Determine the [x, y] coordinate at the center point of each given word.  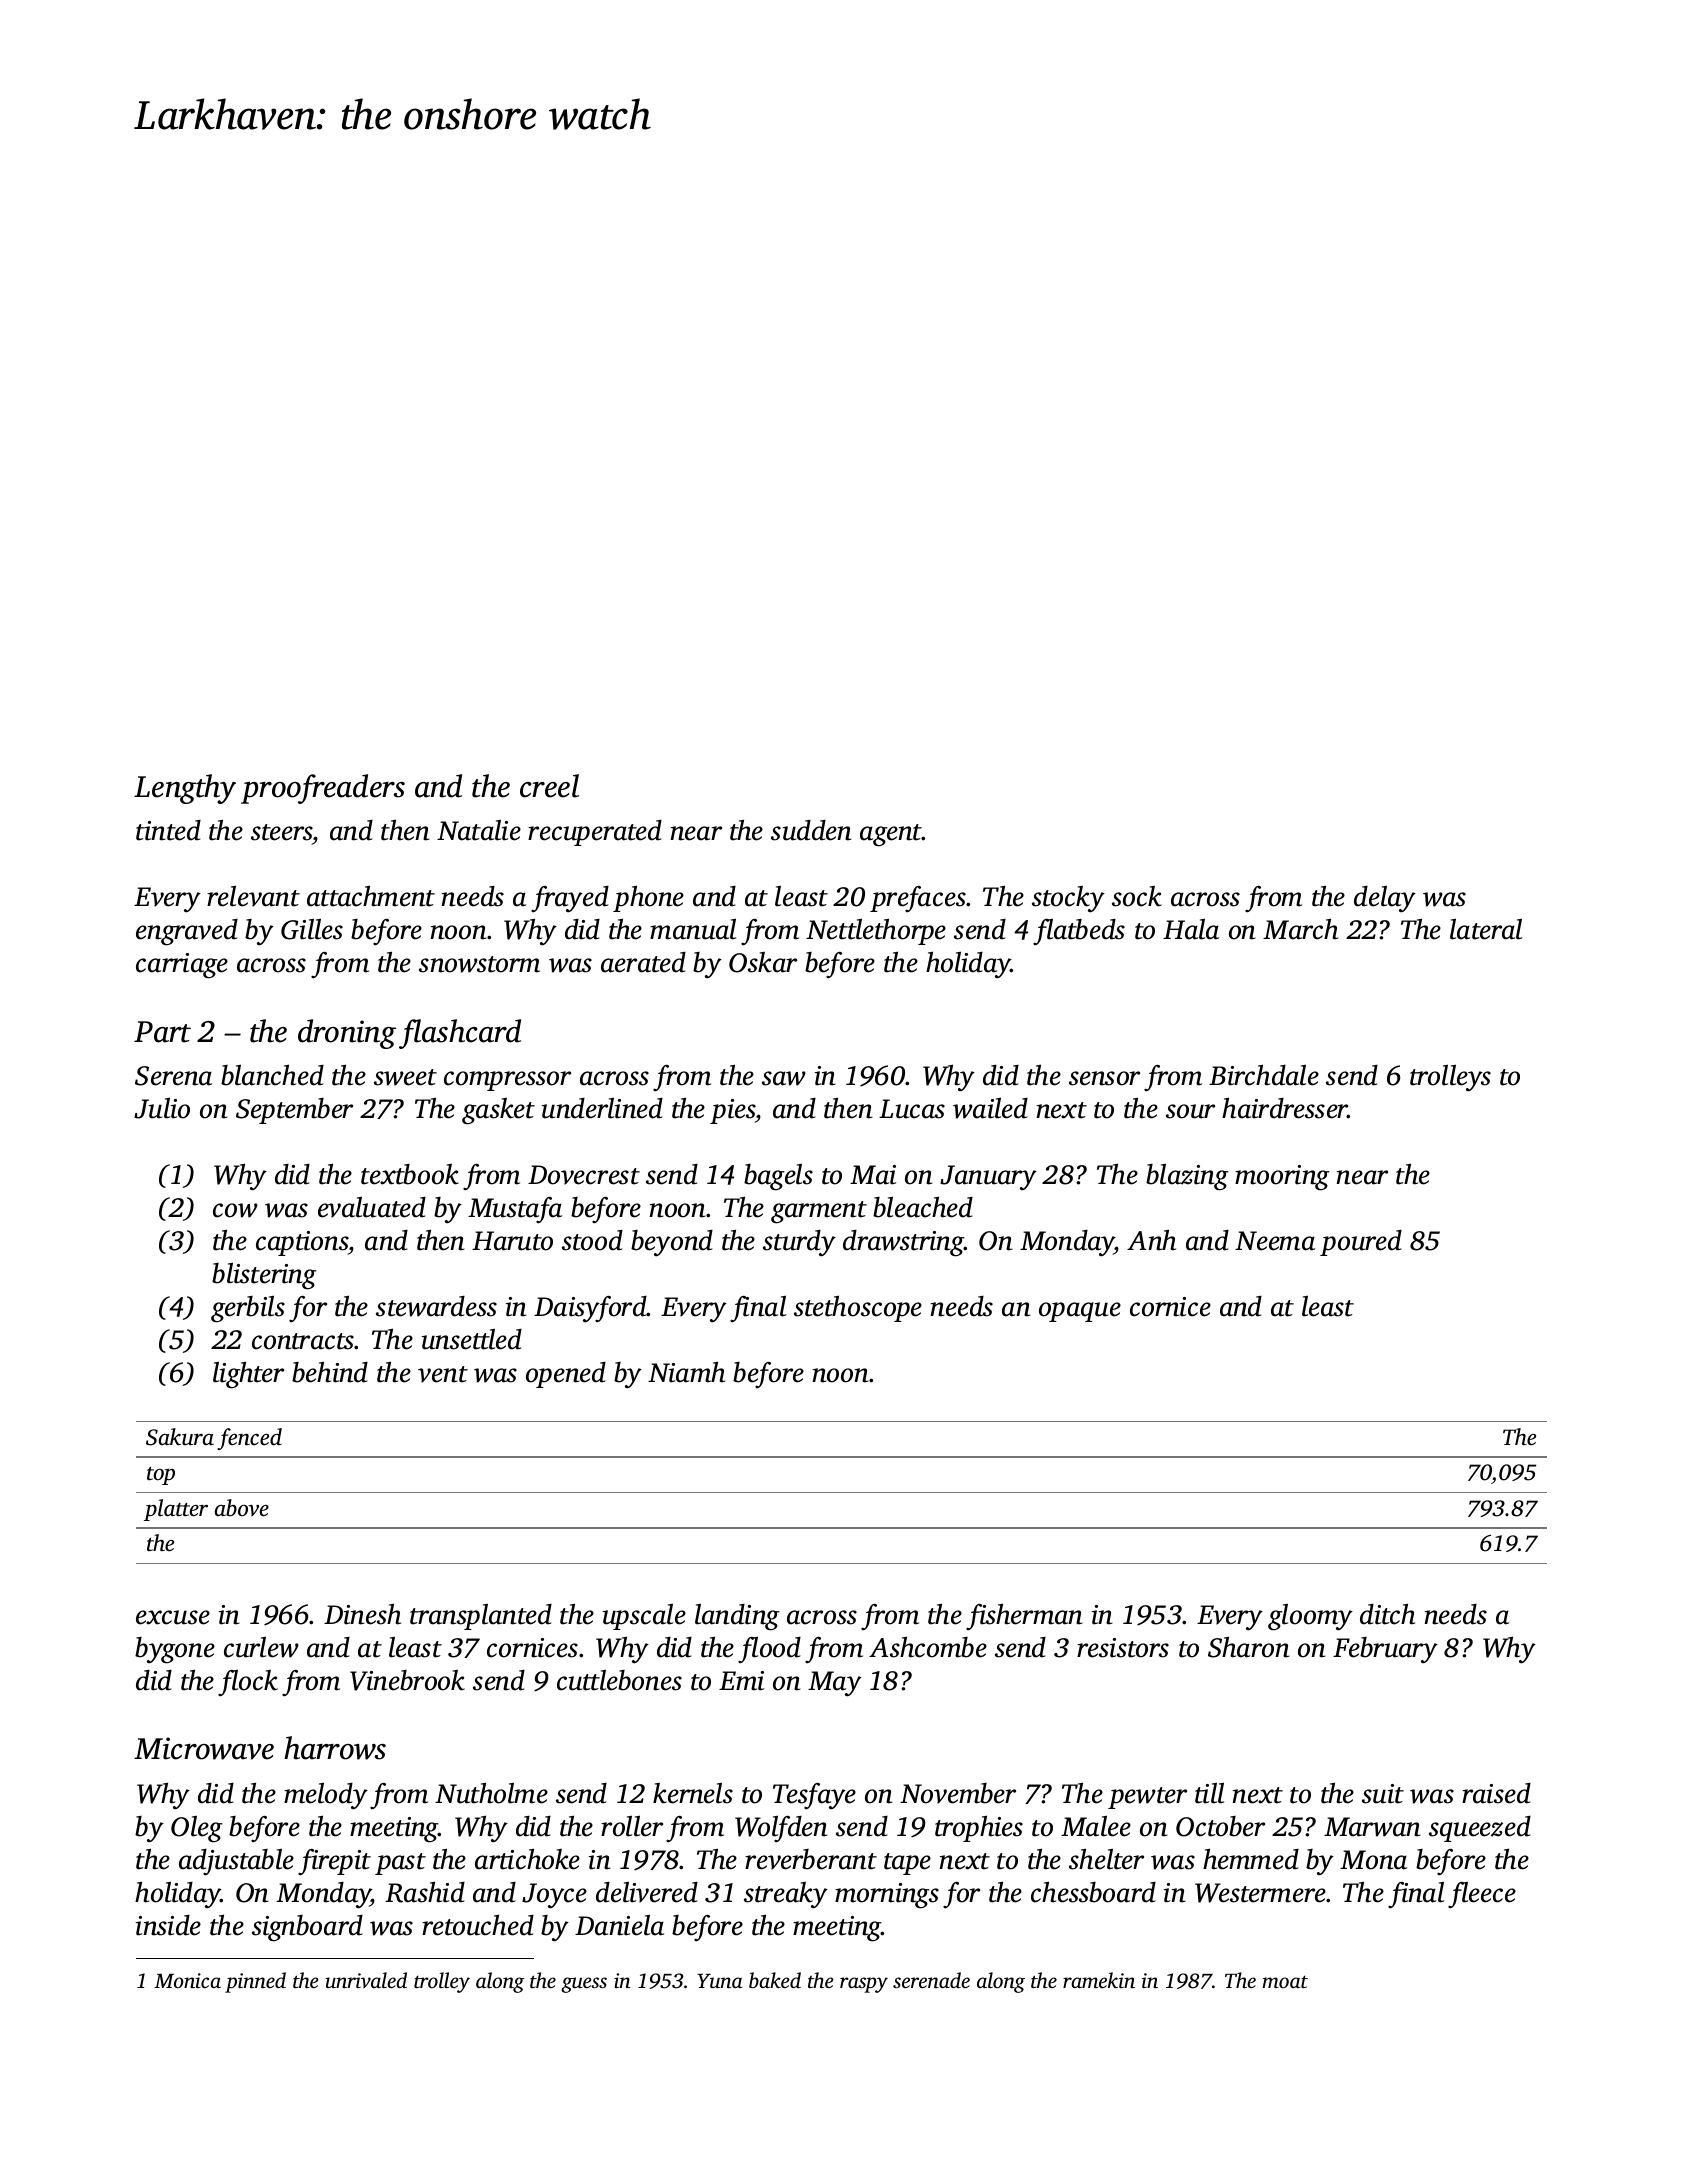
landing [737, 1617]
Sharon [1249, 1647]
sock [1137, 896]
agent [891, 835]
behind [330, 1372]
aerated [643, 962]
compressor [507, 1081]
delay [1385, 899]
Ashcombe [928, 1647]
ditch [1387, 1614]
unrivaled [366, 1980]
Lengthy [185, 789]
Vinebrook [407, 1680]
